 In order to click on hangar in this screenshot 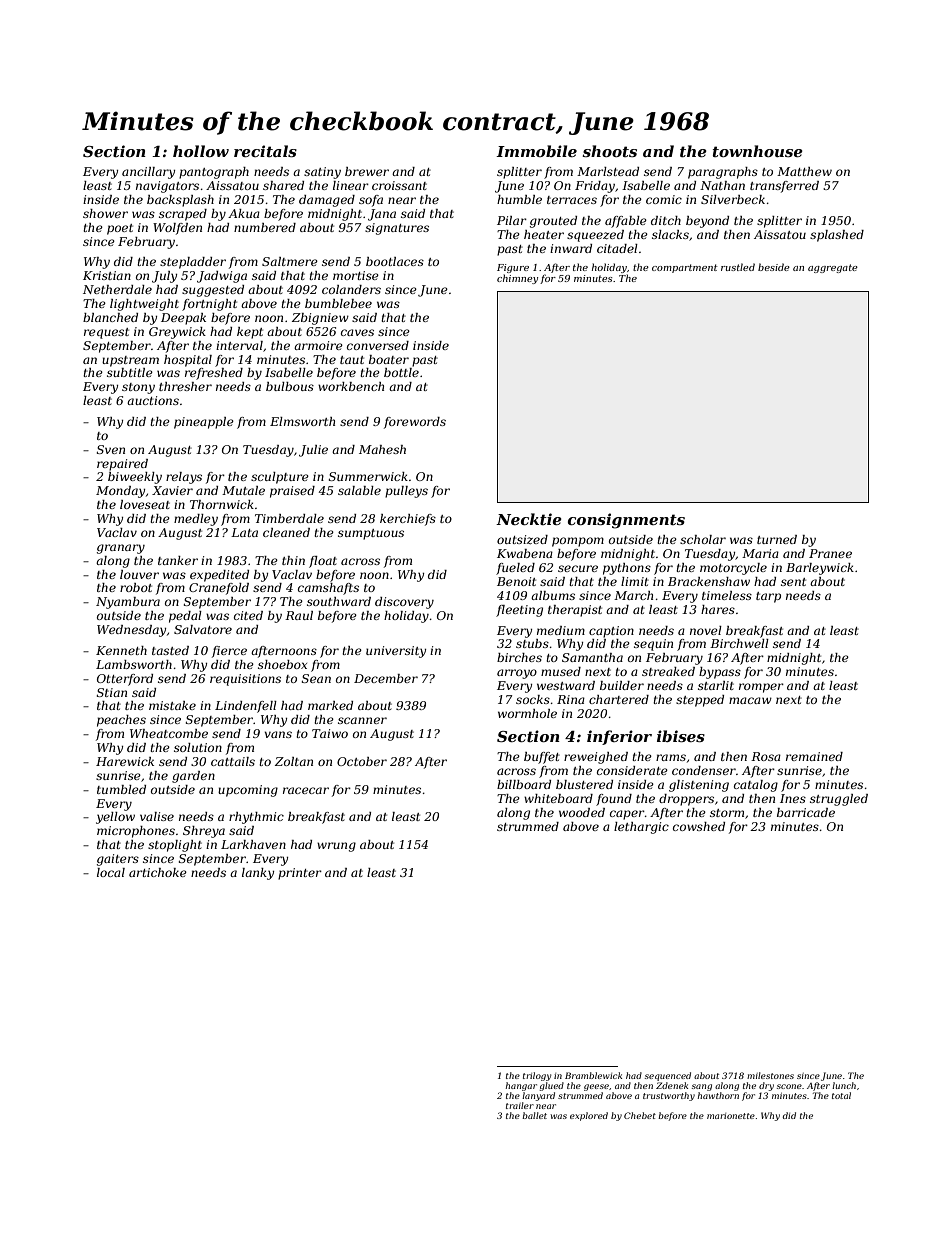, I will do `click(521, 1086)`.
